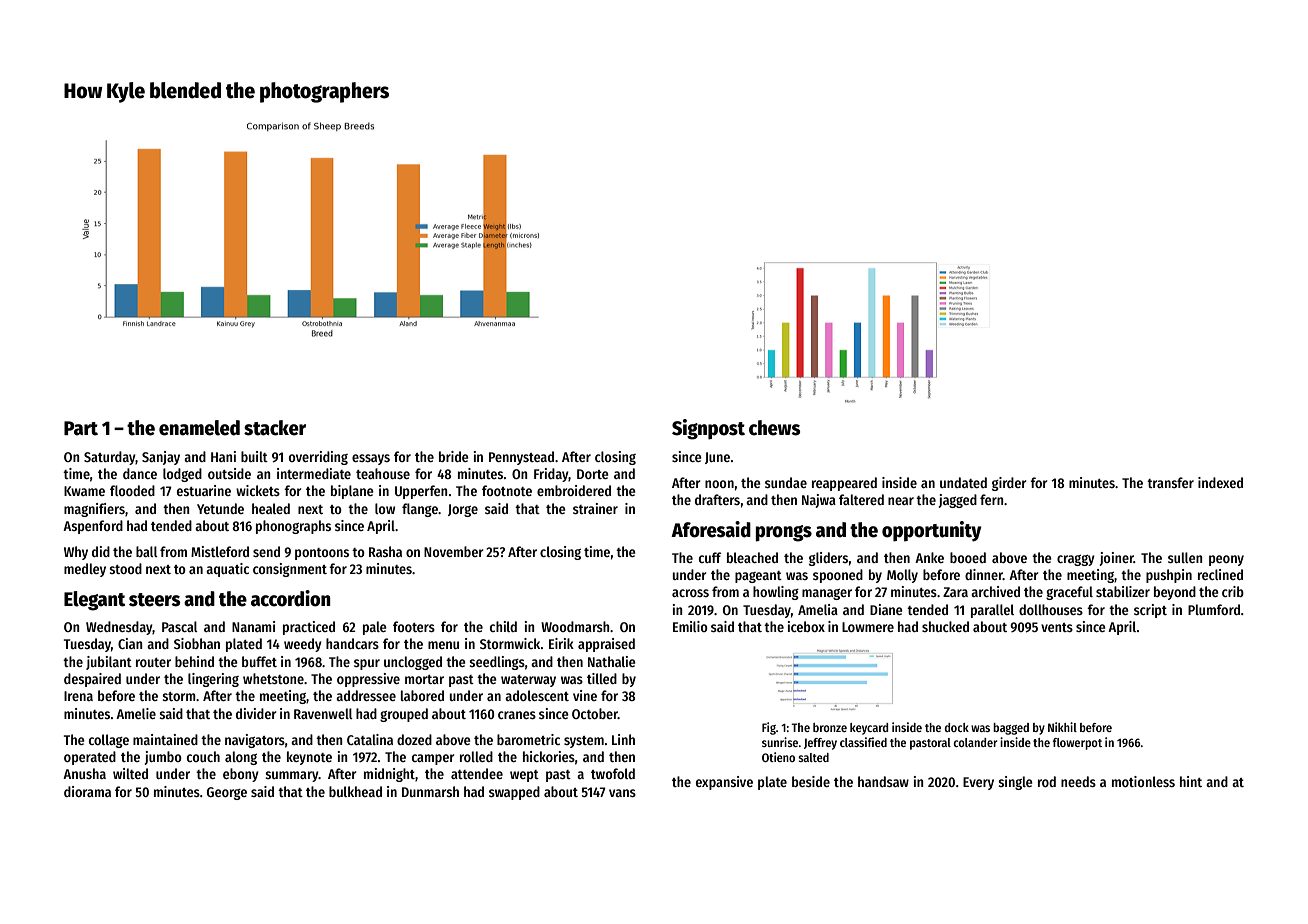  What do you see at coordinates (957, 727) in the screenshot?
I see `dock` at bounding box center [957, 727].
